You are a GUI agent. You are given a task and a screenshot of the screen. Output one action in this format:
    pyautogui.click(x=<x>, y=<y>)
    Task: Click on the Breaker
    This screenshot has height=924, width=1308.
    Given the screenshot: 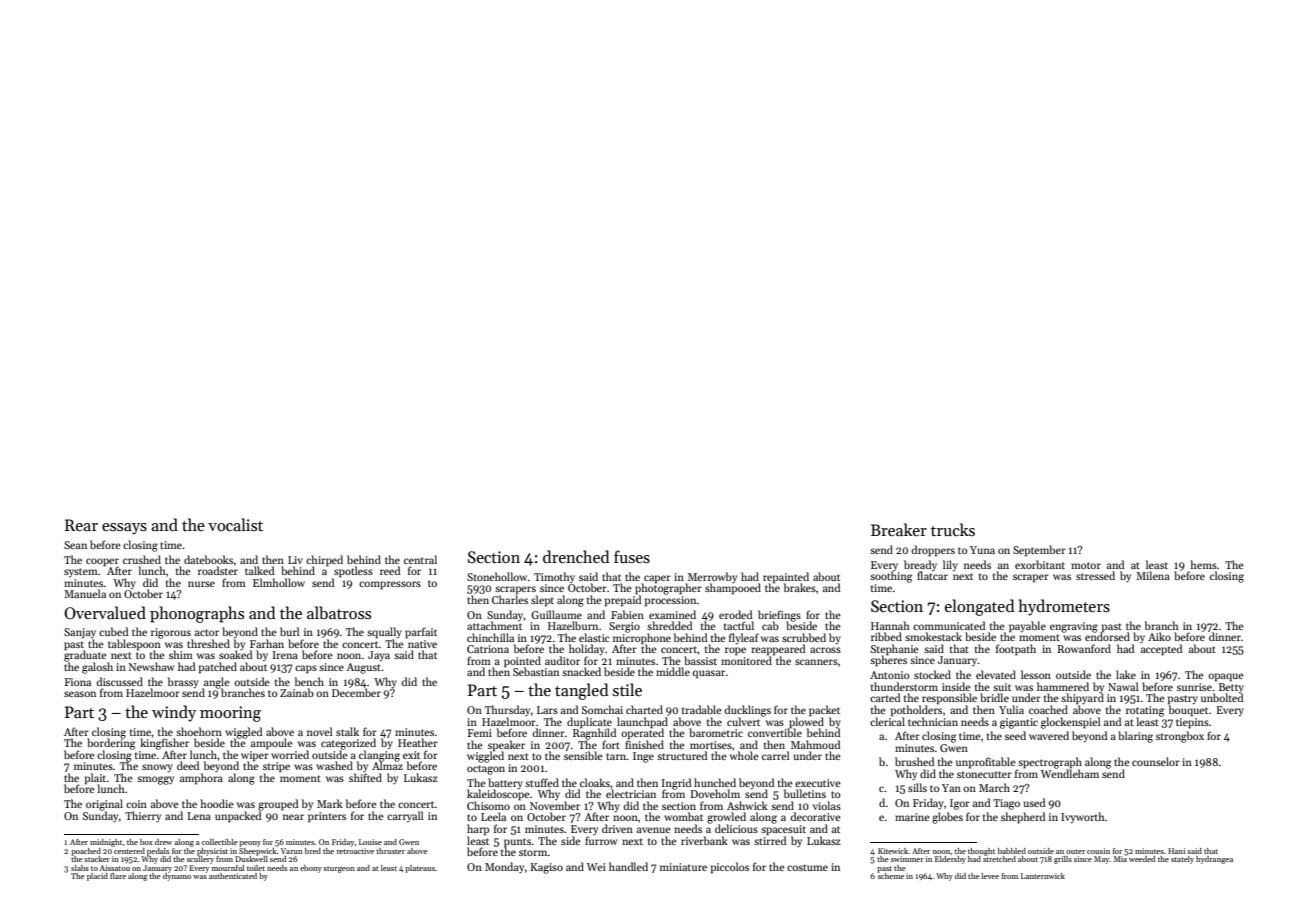 What is the action you would take?
    pyautogui.click(x=899, y=529)
